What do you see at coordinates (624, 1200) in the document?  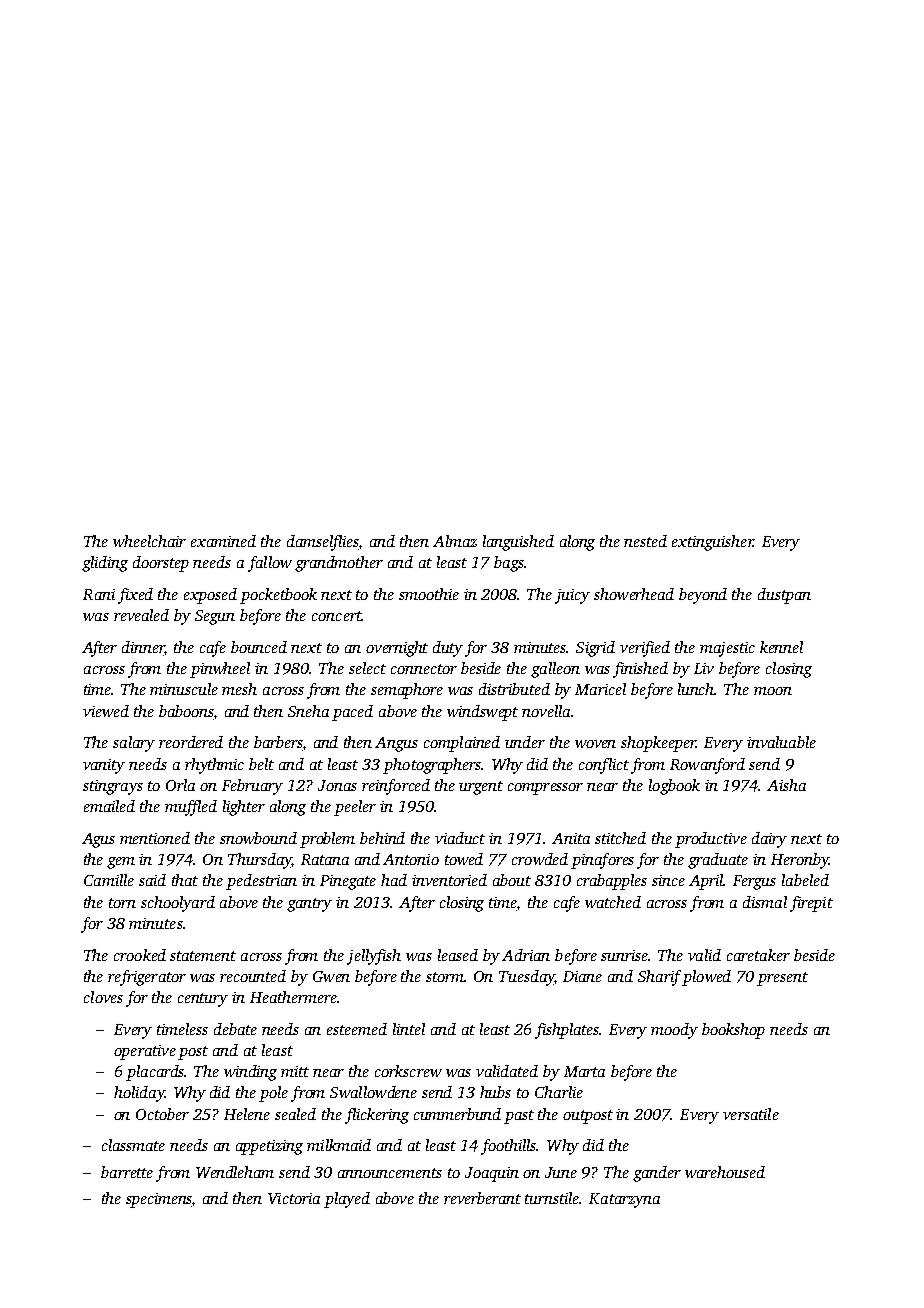 I see `Katarzyna` at bounding box center [624, 1200].
